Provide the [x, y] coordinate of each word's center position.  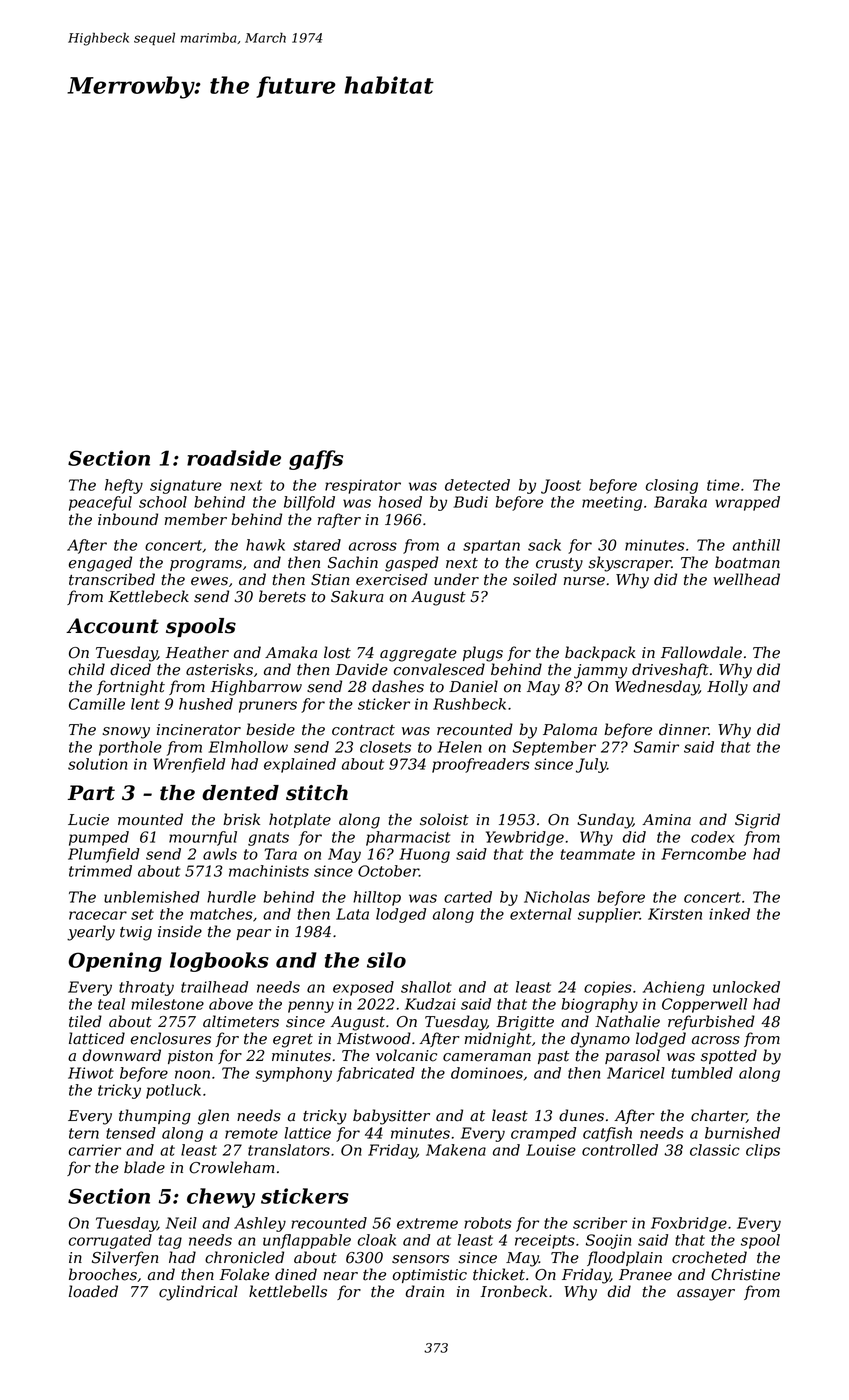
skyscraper [629, 564]
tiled [85, 1021]
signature [186, 486]
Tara [280, 854]
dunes [581, 1115]
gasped [411, 564]
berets [282, 596]
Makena [456, 1150]
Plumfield [104, 855]
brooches [103, 1274]
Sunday [605, 821]
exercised [392, 579]
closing [672, 486]
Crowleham [232, 1167]
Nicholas [557, 897]
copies [608, 988]
